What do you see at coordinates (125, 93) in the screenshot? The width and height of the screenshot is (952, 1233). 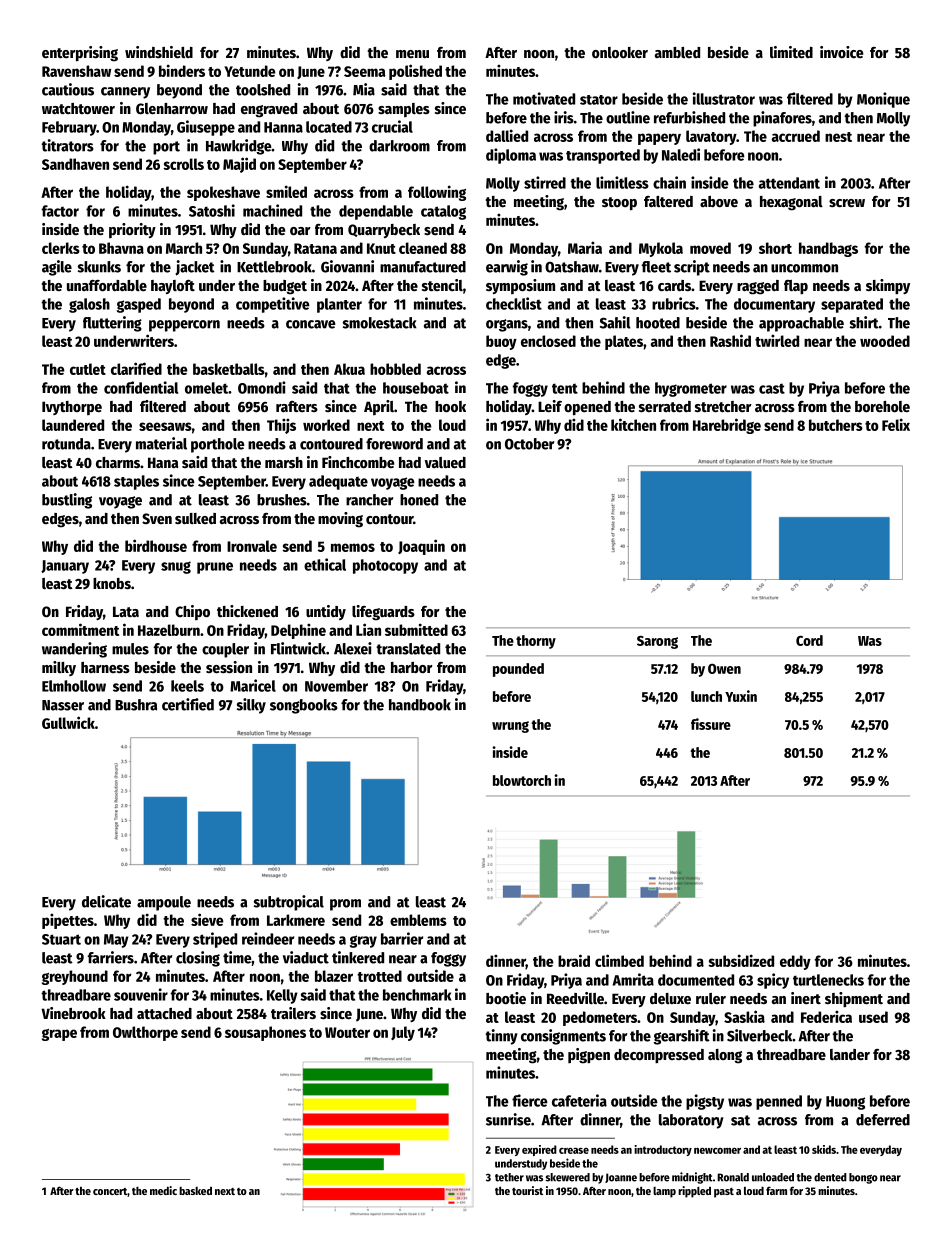 I see `cannery` at bounding box center [125, 93].
